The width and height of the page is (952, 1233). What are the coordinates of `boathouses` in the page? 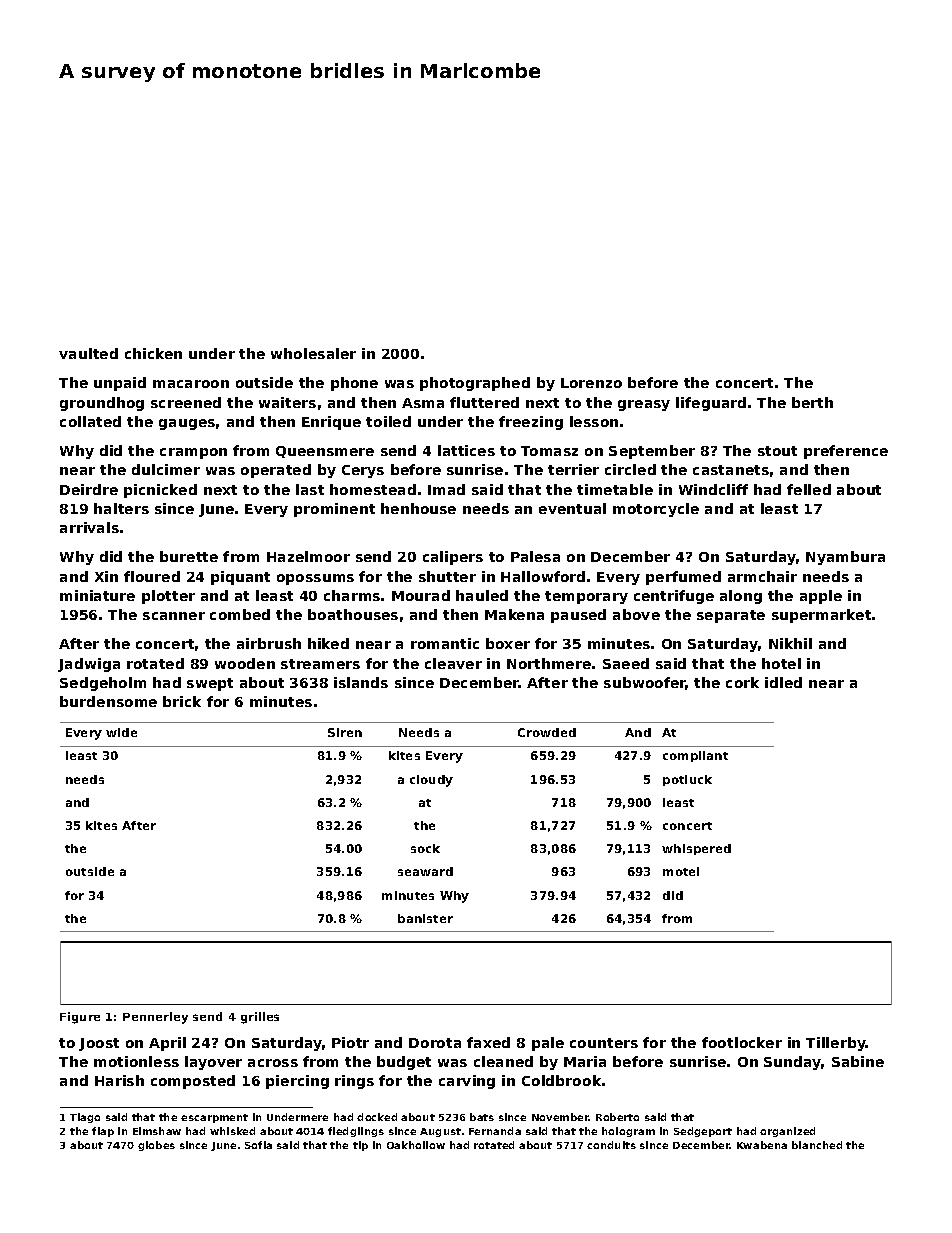 It's located at (353, 614).
